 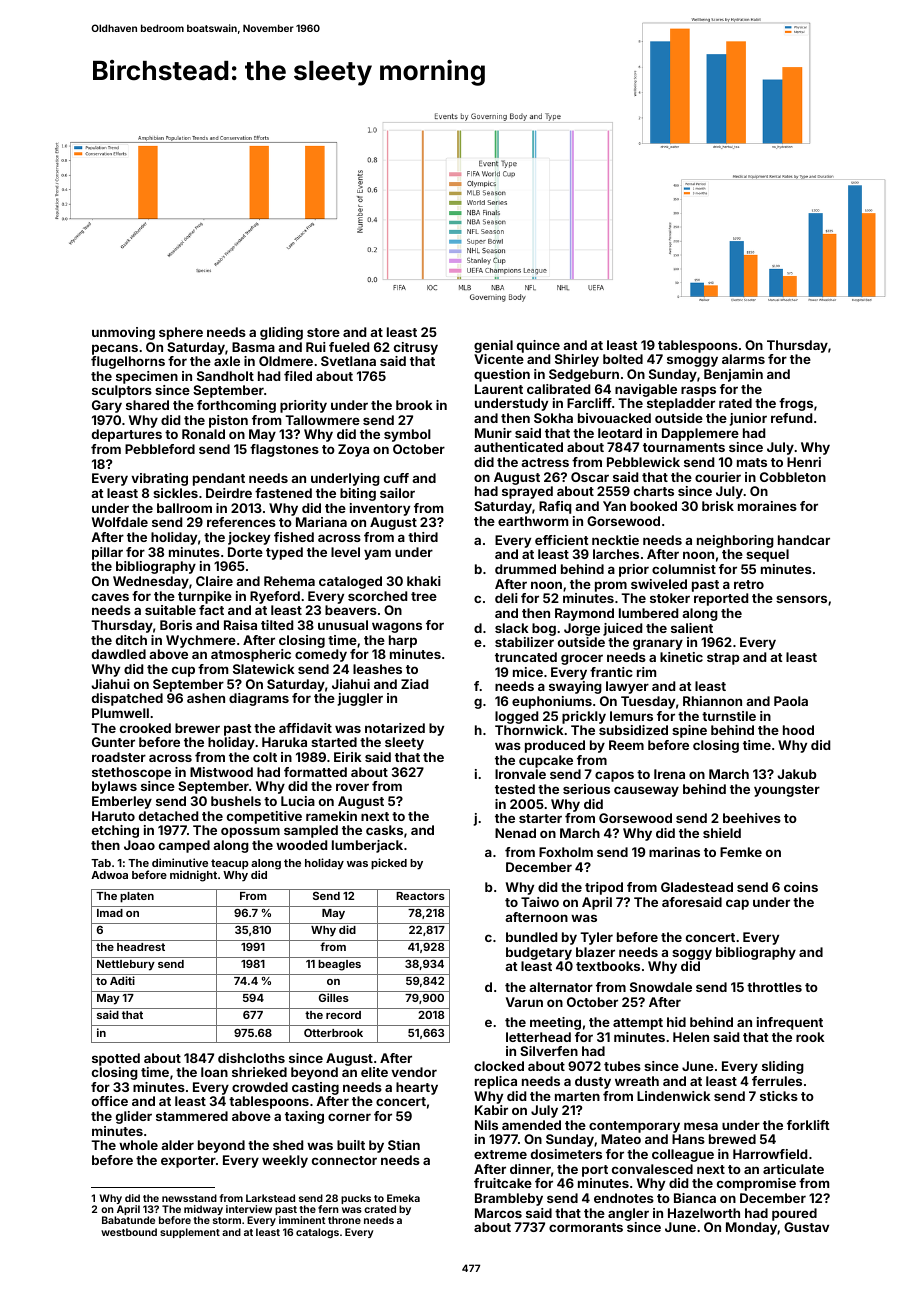 What do you see at coordinates (423, 537) in the document?
I see `third` at bounding box center [423, 537].
